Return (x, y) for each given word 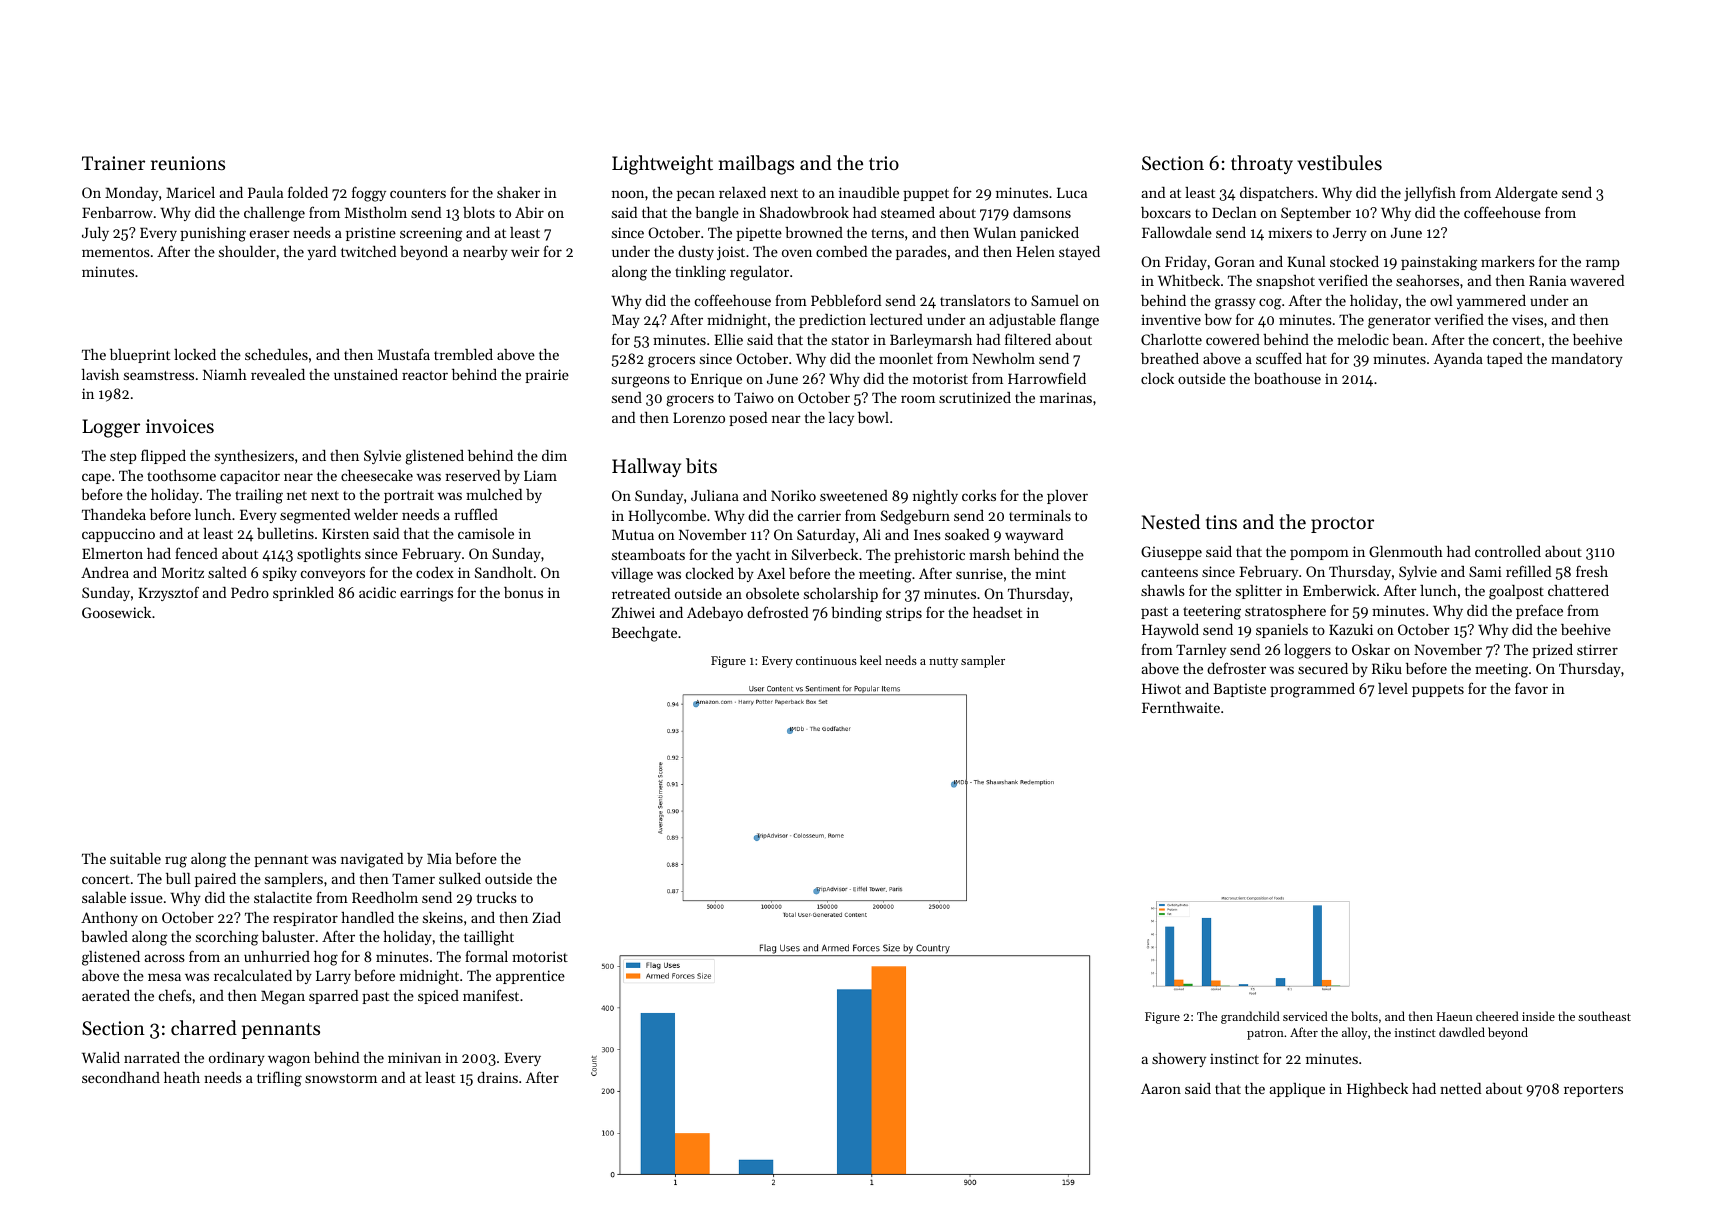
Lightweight (662, 165)
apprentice (530, 977)
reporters (1593, 1091)
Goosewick (116, 612)
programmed (1312, 690)
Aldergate (1526, 194)
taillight (489, 938)
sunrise (979, 573)
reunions (188, 163)
